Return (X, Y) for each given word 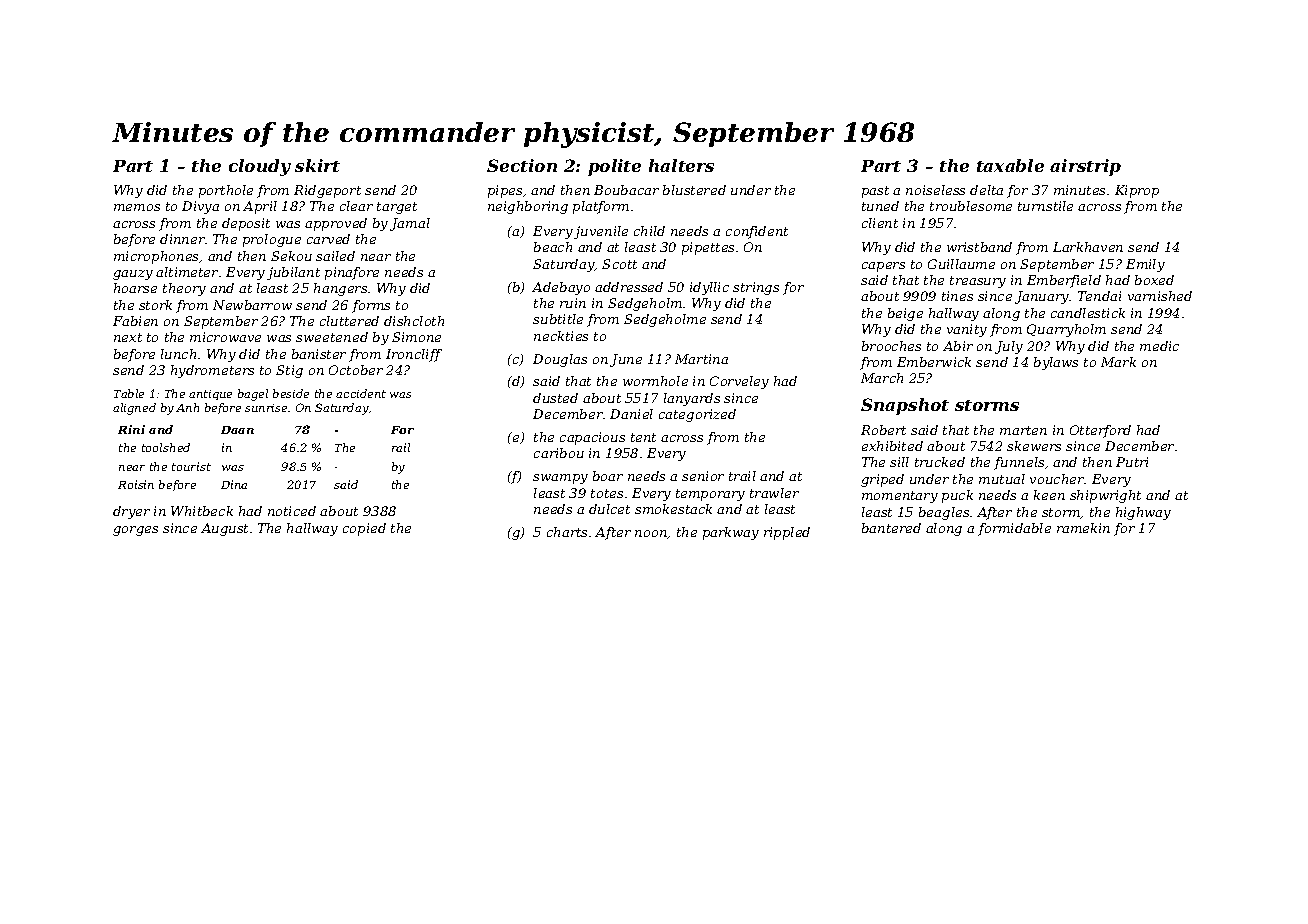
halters (681, 165)
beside (291, 393)
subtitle (558, 319)
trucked (940, 462)
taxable (1010, 165)
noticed (292, 511)
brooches (891, 346)
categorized (697, 415)
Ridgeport (327, 191)
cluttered (349, 321)
